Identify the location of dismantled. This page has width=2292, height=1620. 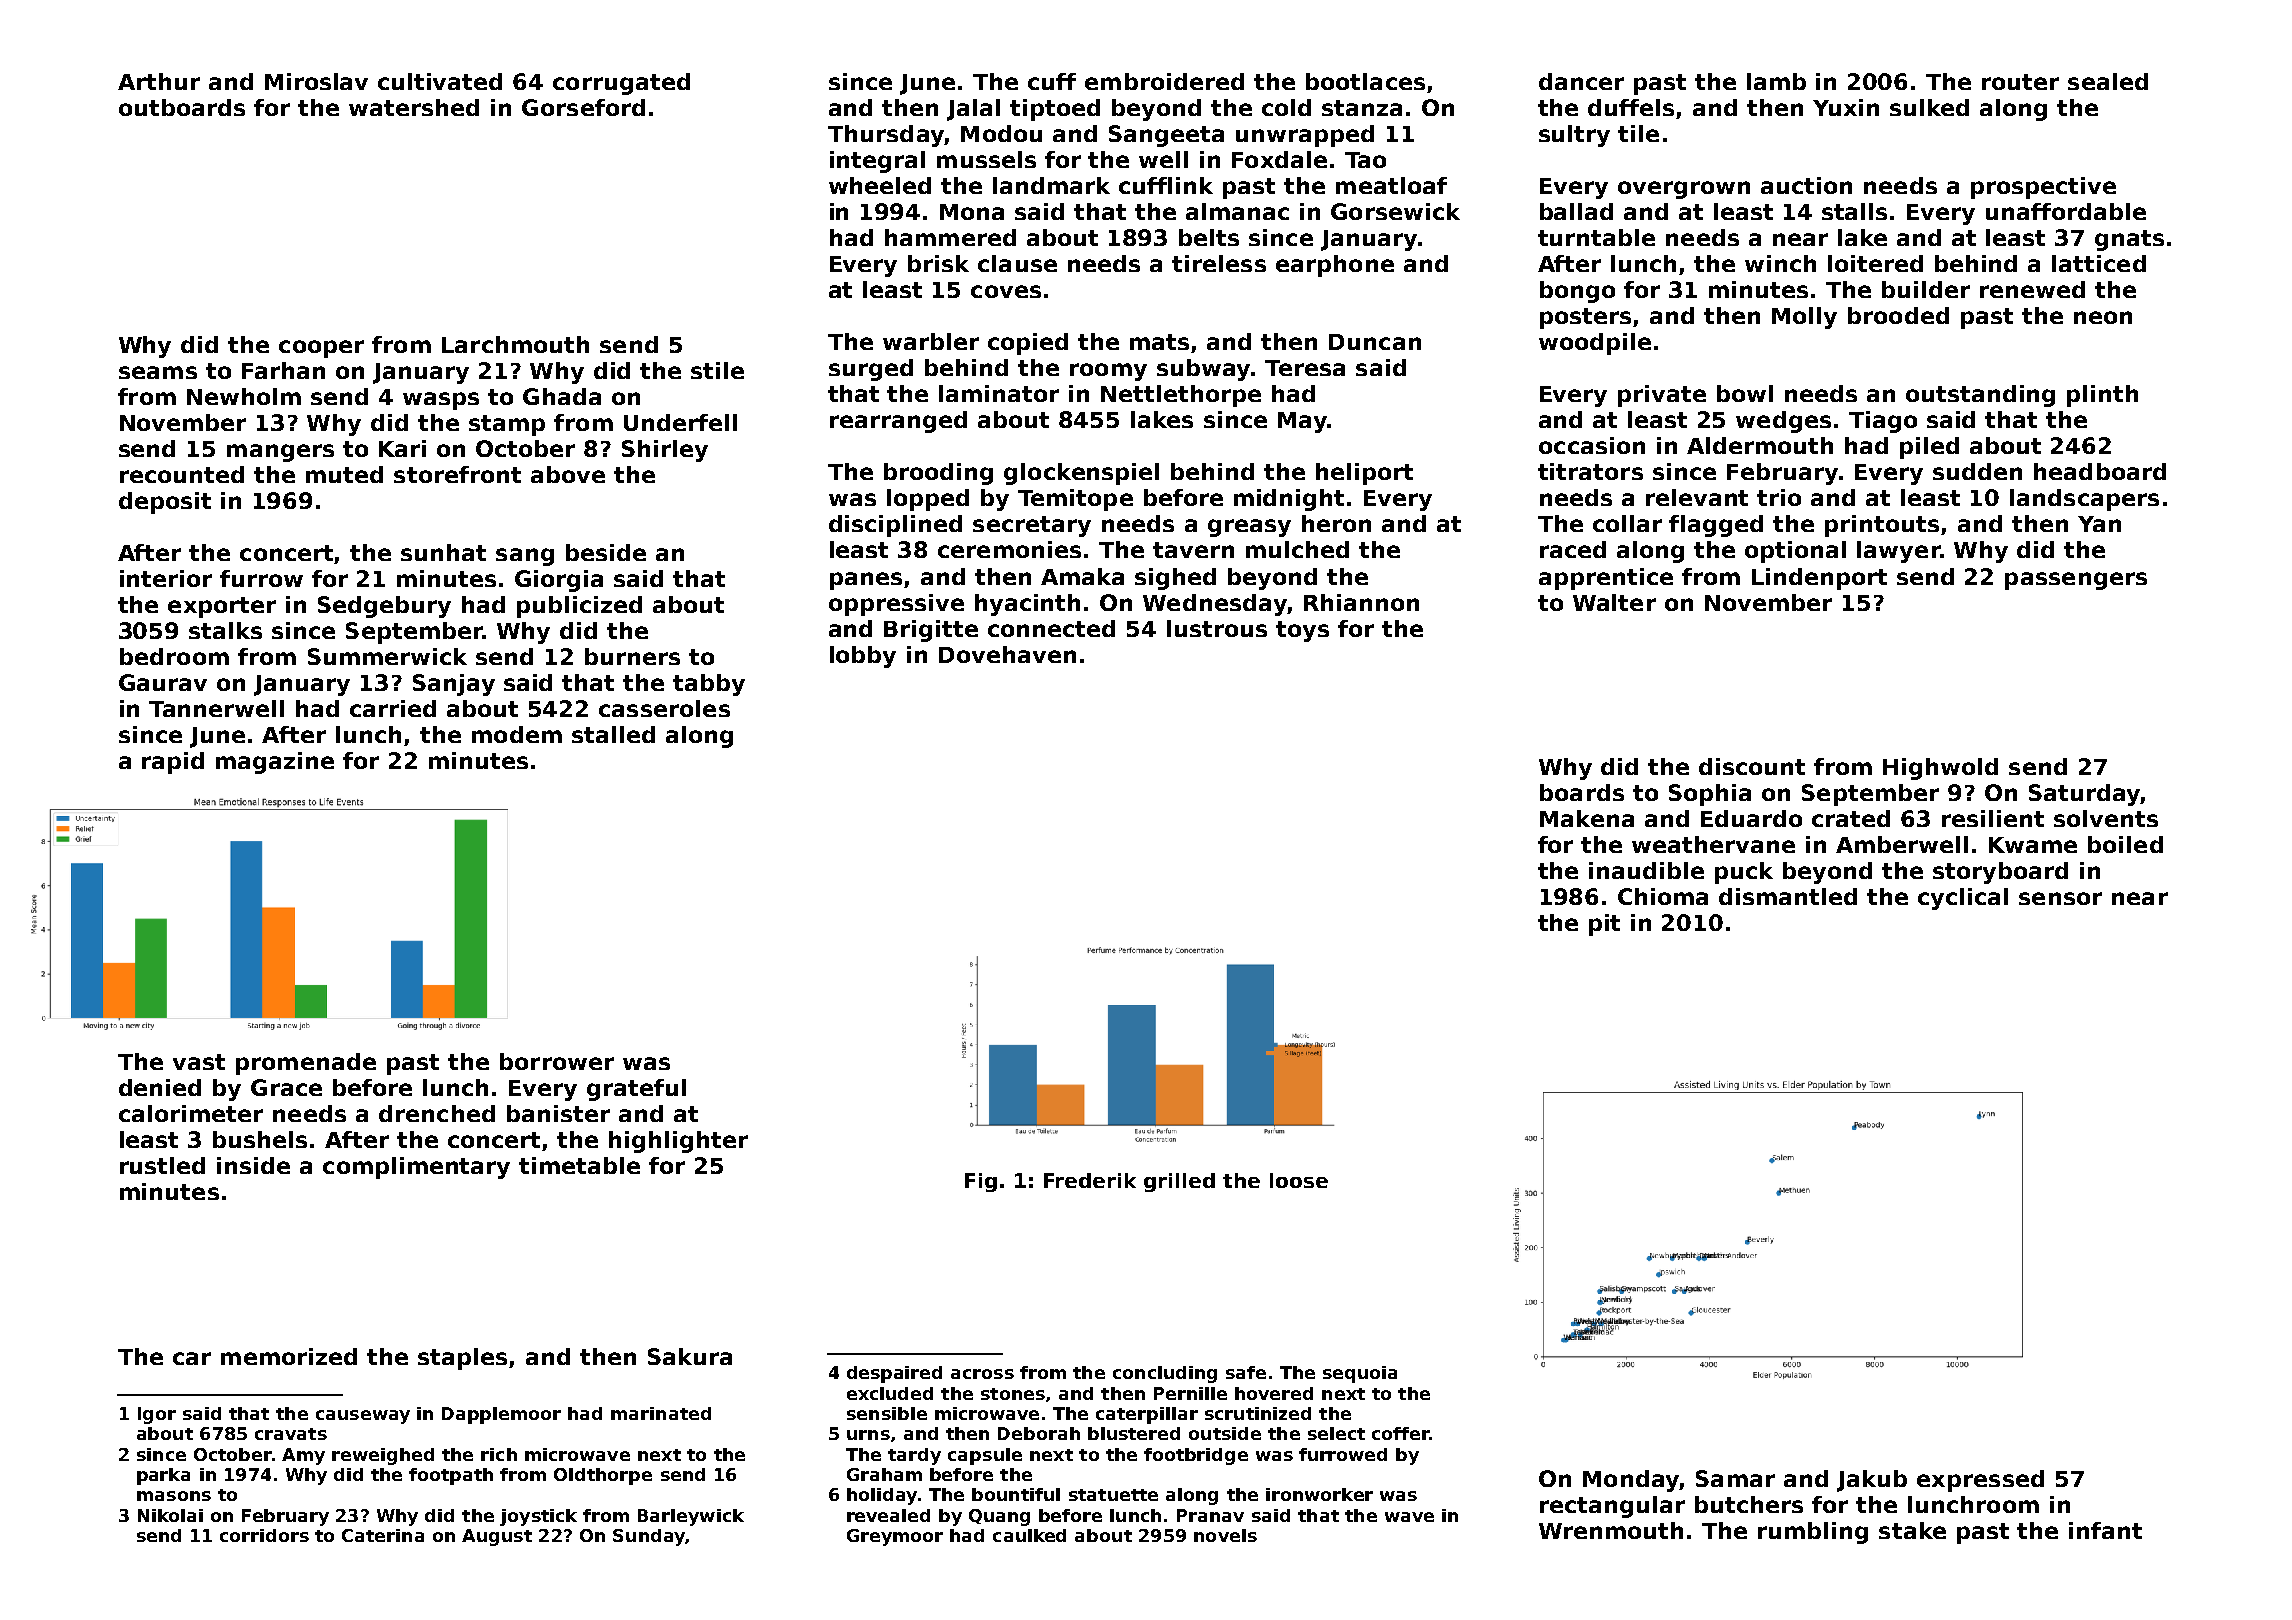
(1788, 896).
